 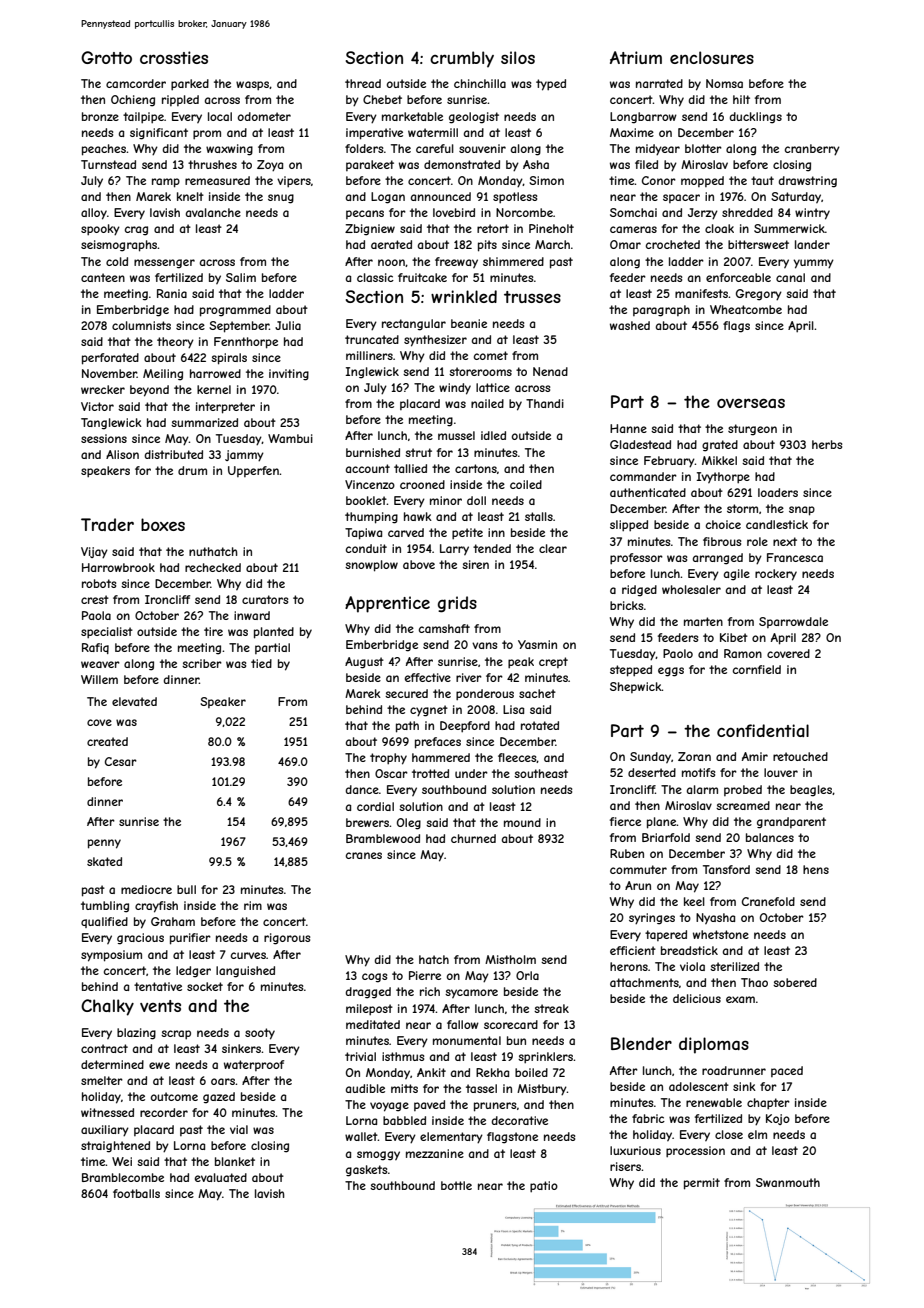 What do you see at coordinates (734, 966) in the image?
I see `sterilized` at bounding box center [734, 966].
